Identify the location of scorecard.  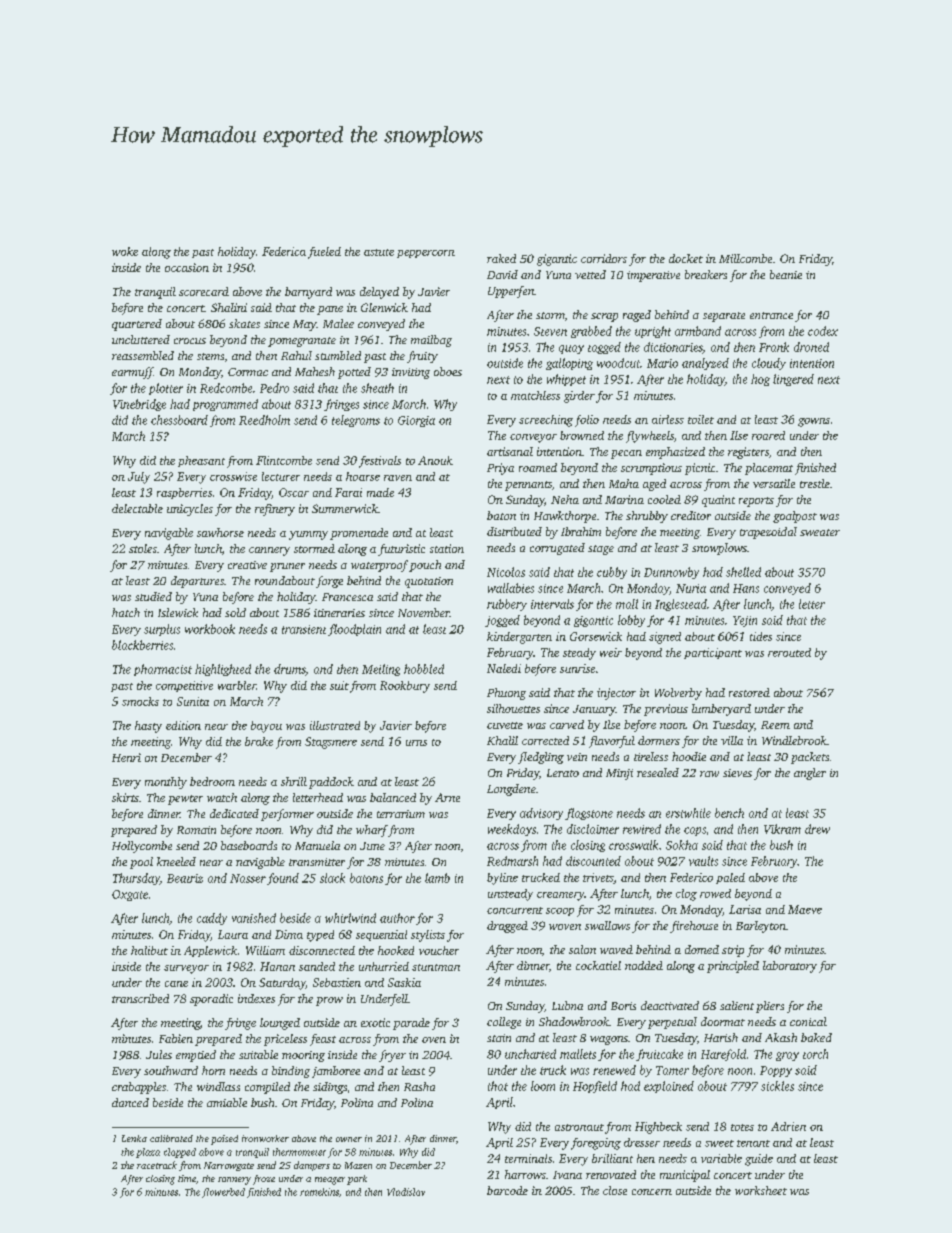
(204, 291).
